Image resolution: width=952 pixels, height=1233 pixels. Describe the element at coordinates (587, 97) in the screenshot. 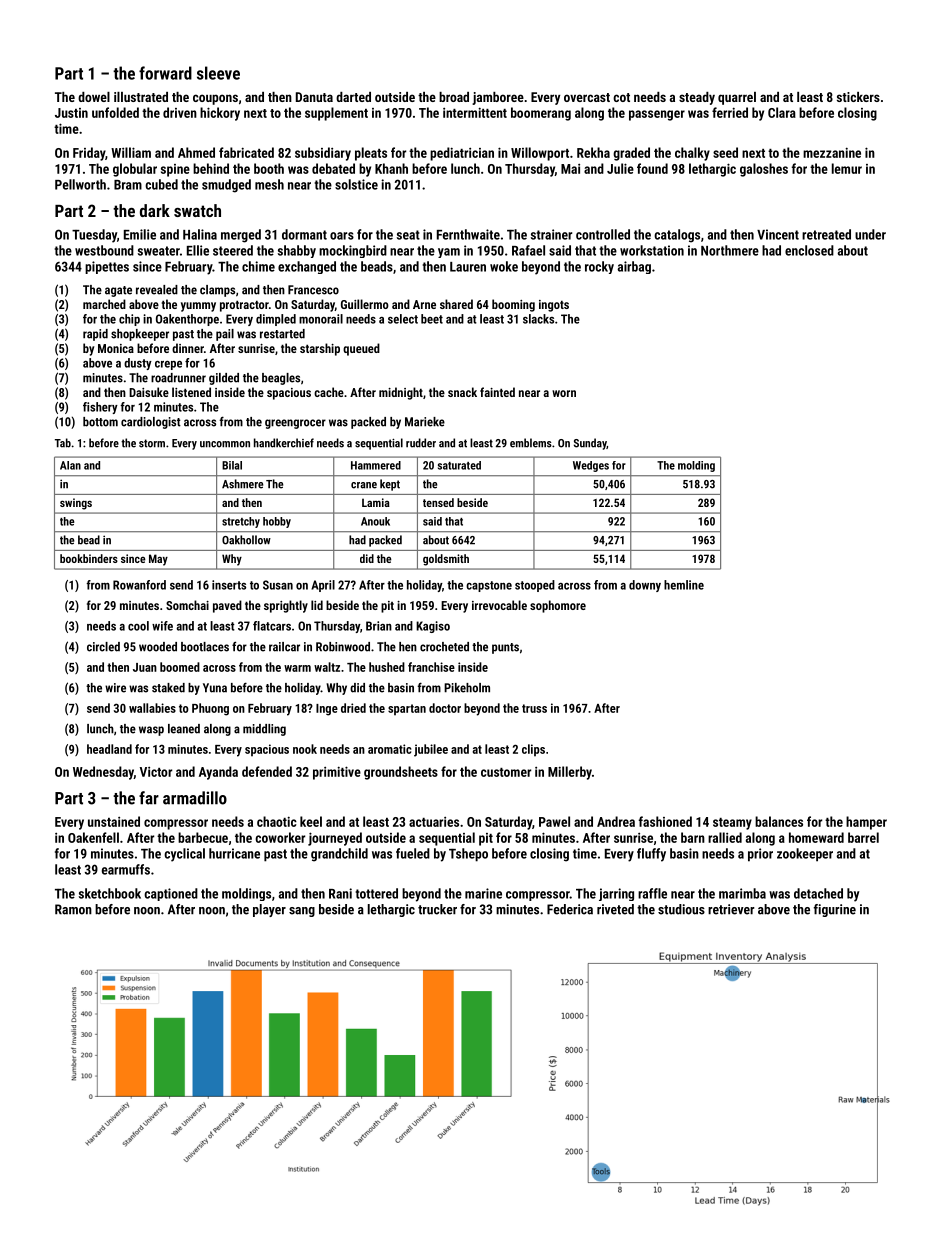

I see `overcast` at that location.
